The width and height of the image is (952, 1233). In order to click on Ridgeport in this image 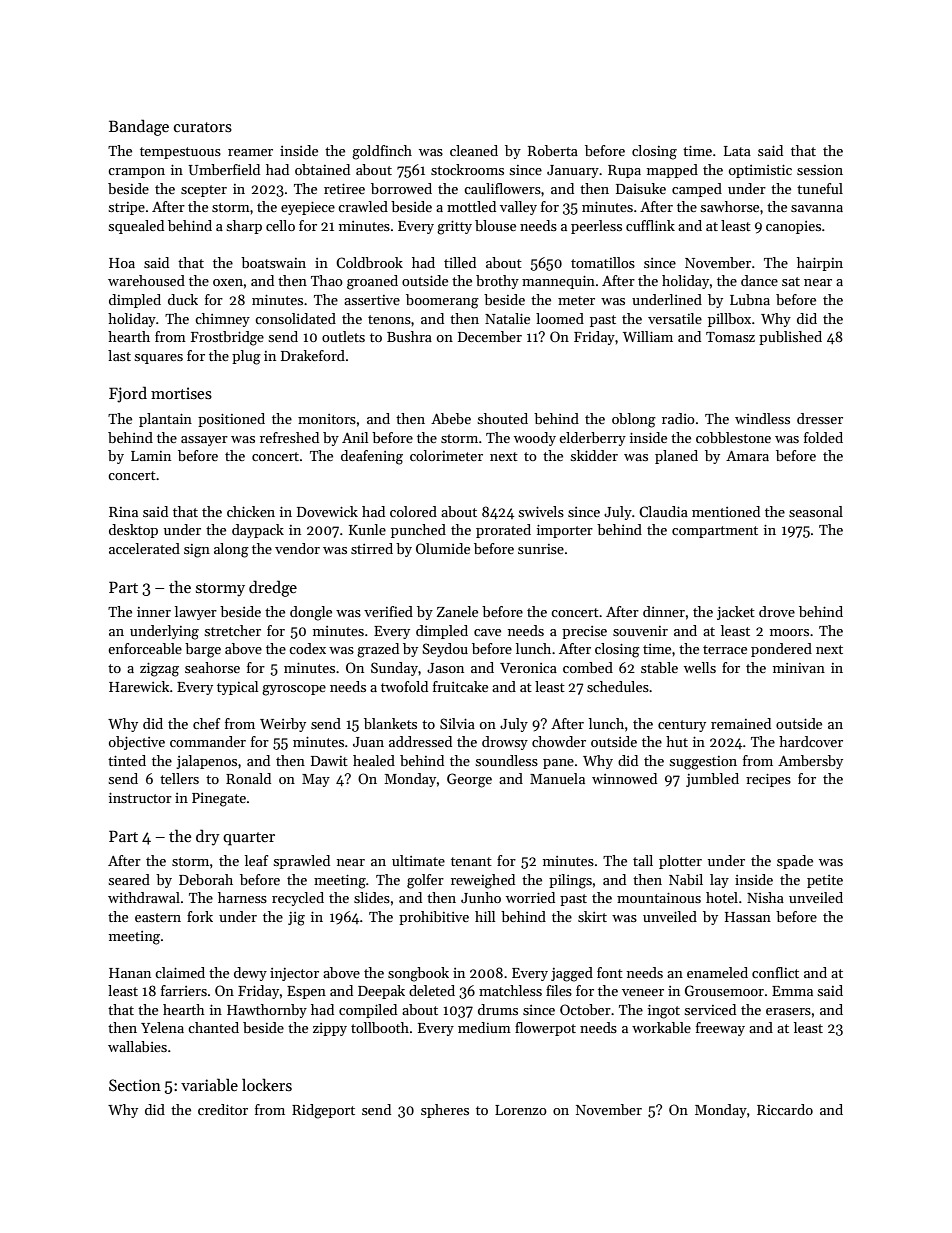, I will do `click(323, 1111)`.
